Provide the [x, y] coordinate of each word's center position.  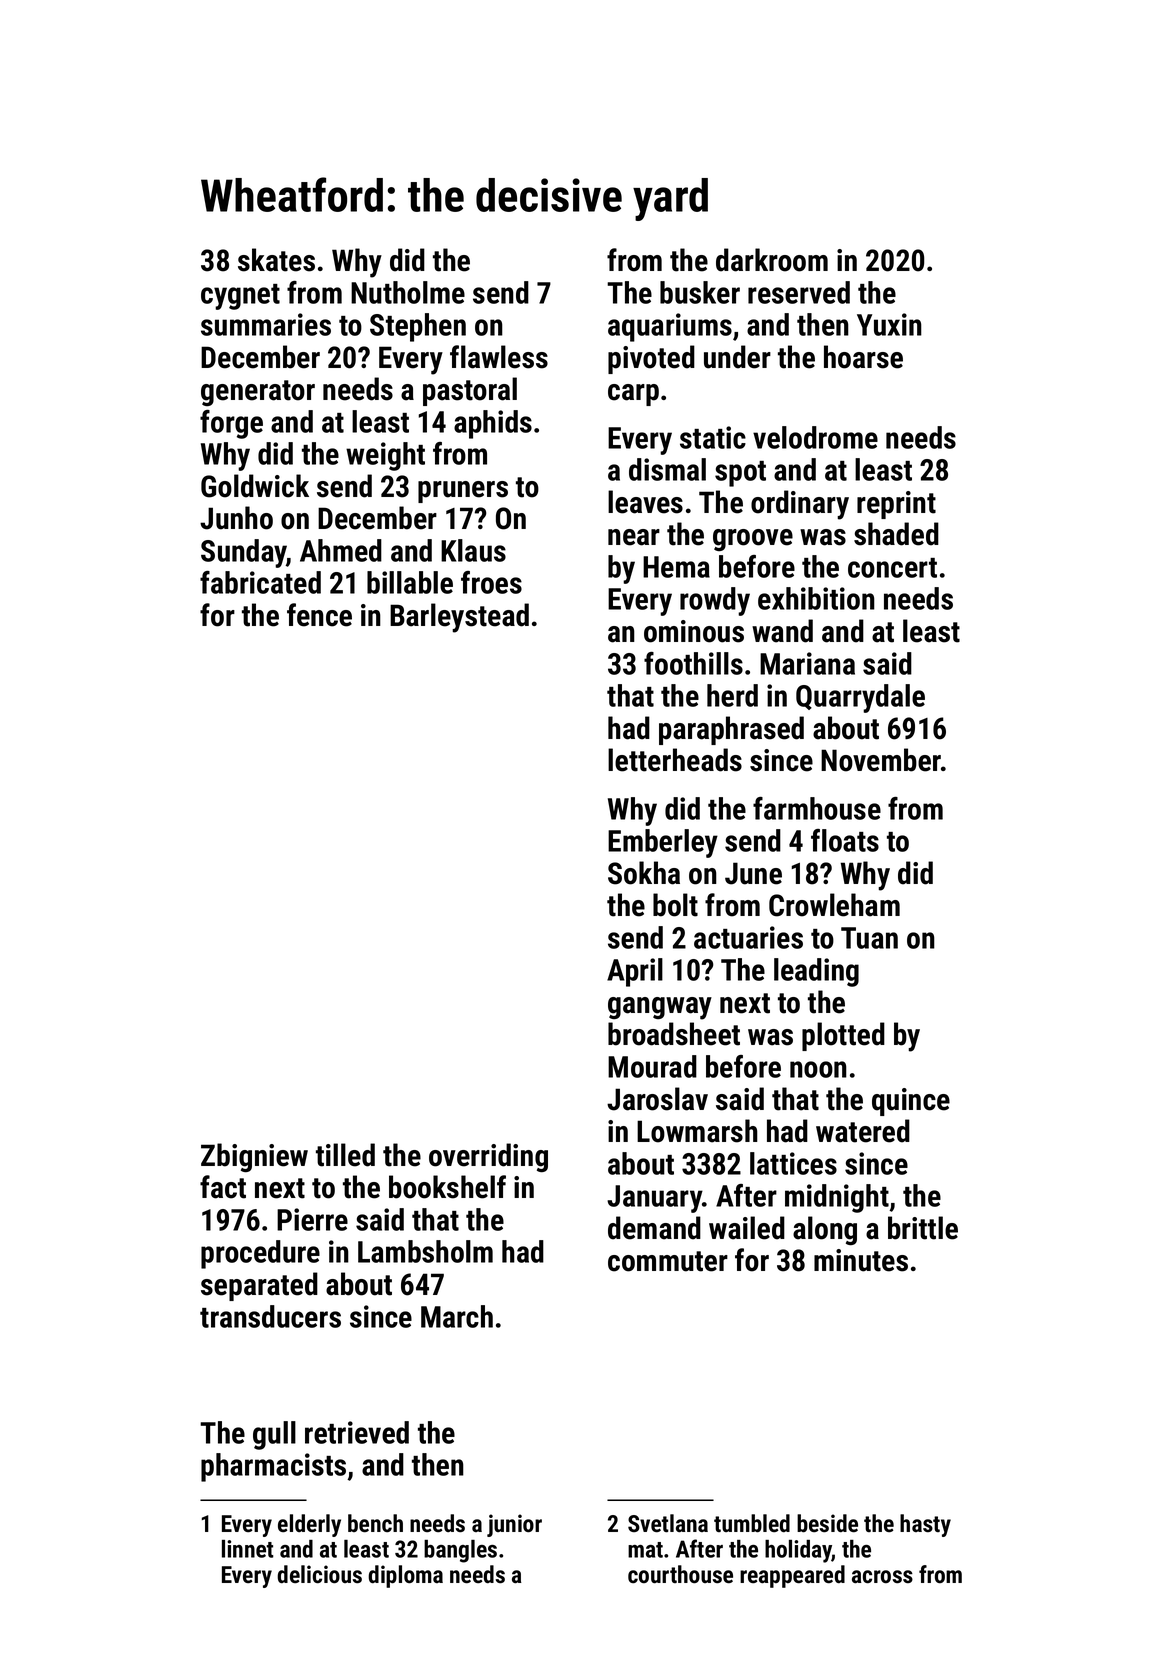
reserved [799, 292]
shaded [896, 534]
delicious [319, 1574]
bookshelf [447, 1187]
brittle [923, 1228]
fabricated [260, 582]
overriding [488, 1158]
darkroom [772, 260]
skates [276, 260]
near [634, 537]
